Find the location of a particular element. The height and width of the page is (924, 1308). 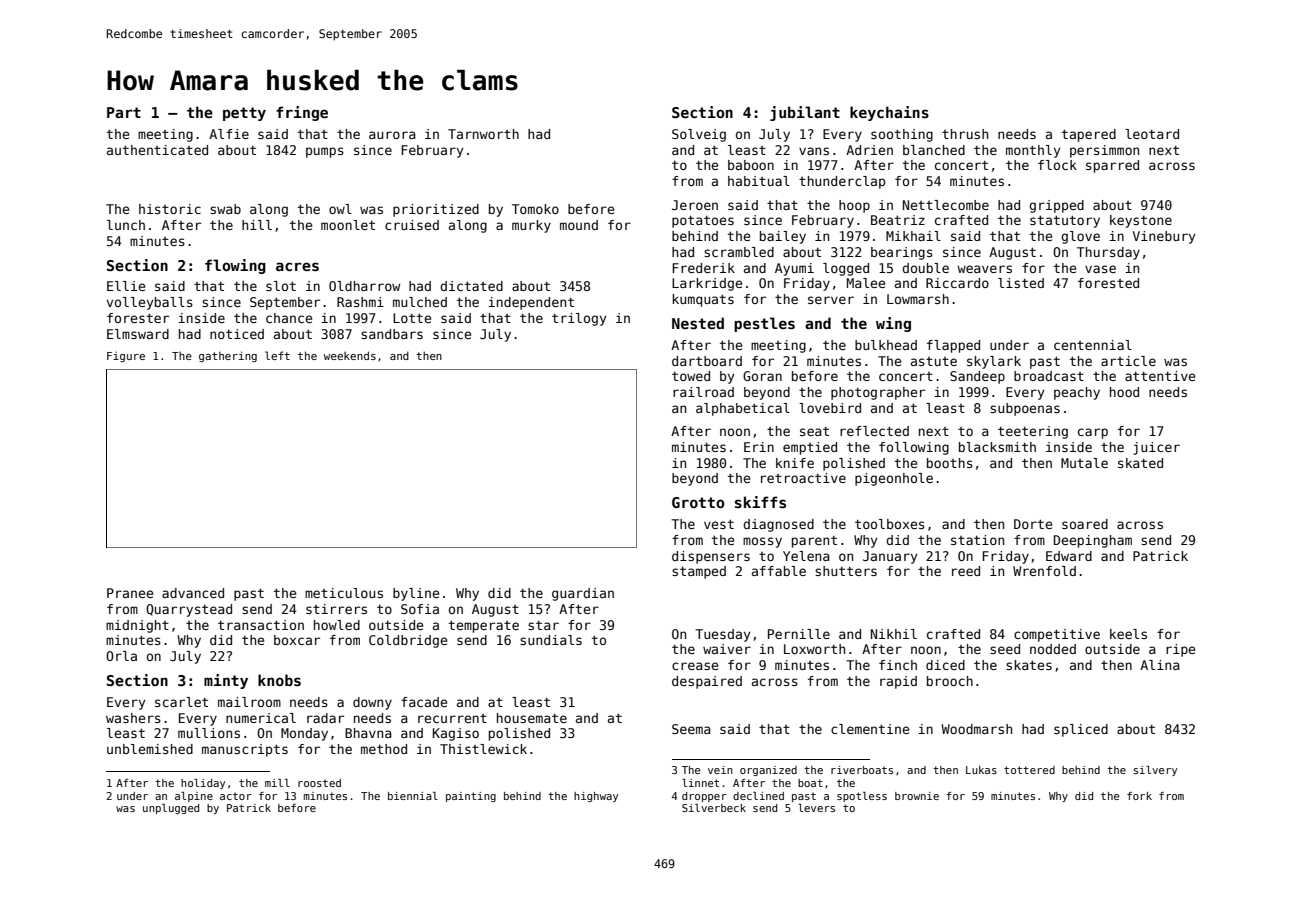

Tarnworth is located at coordinates (483, 134).
